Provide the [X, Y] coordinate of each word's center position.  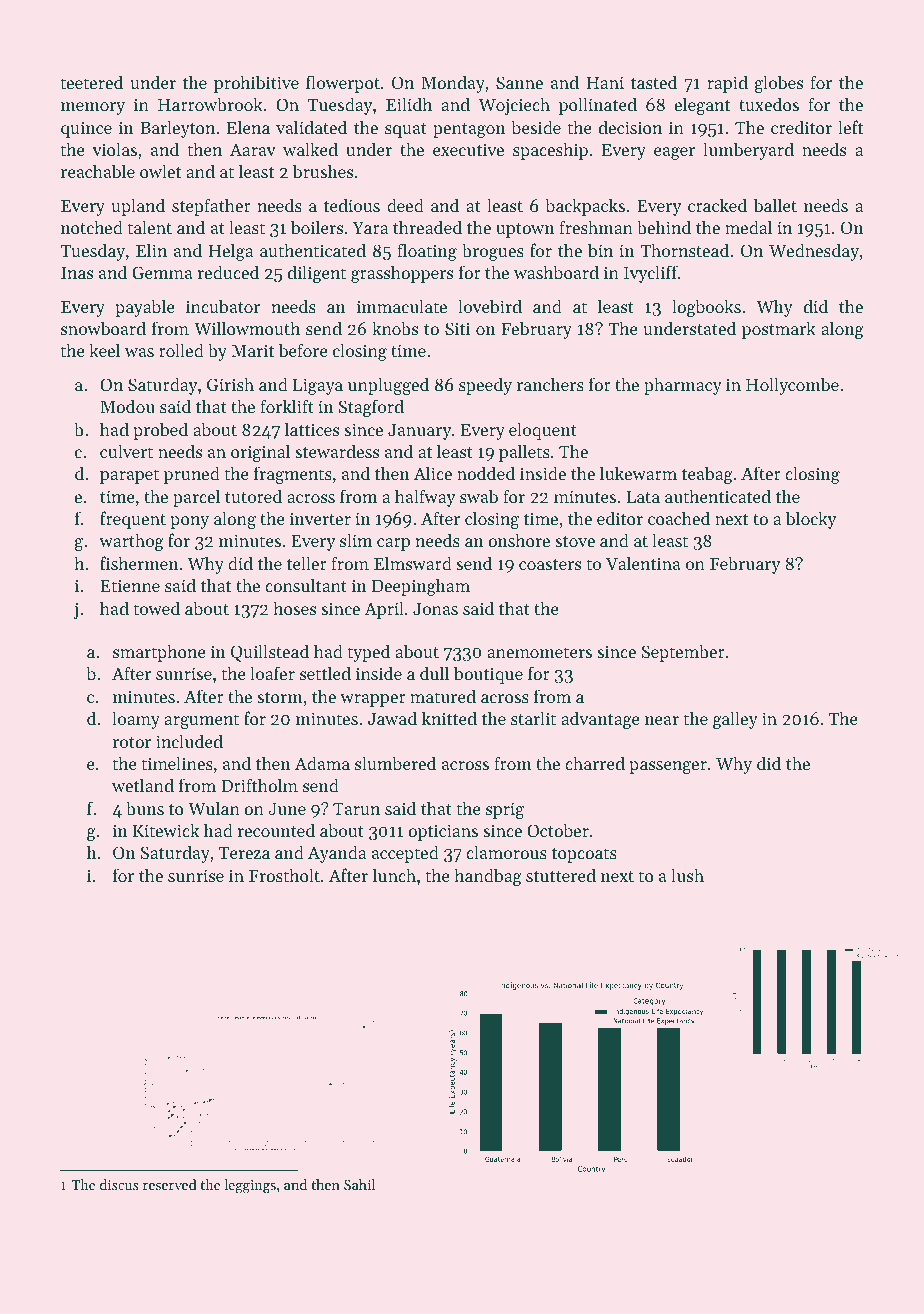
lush [687, 875]
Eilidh [409, 104]
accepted [405, 854]
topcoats [584, 855]
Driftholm [259, 785]
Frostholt [284, 875]
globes [779, 84]
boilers [317, 227]
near [662, 720]
